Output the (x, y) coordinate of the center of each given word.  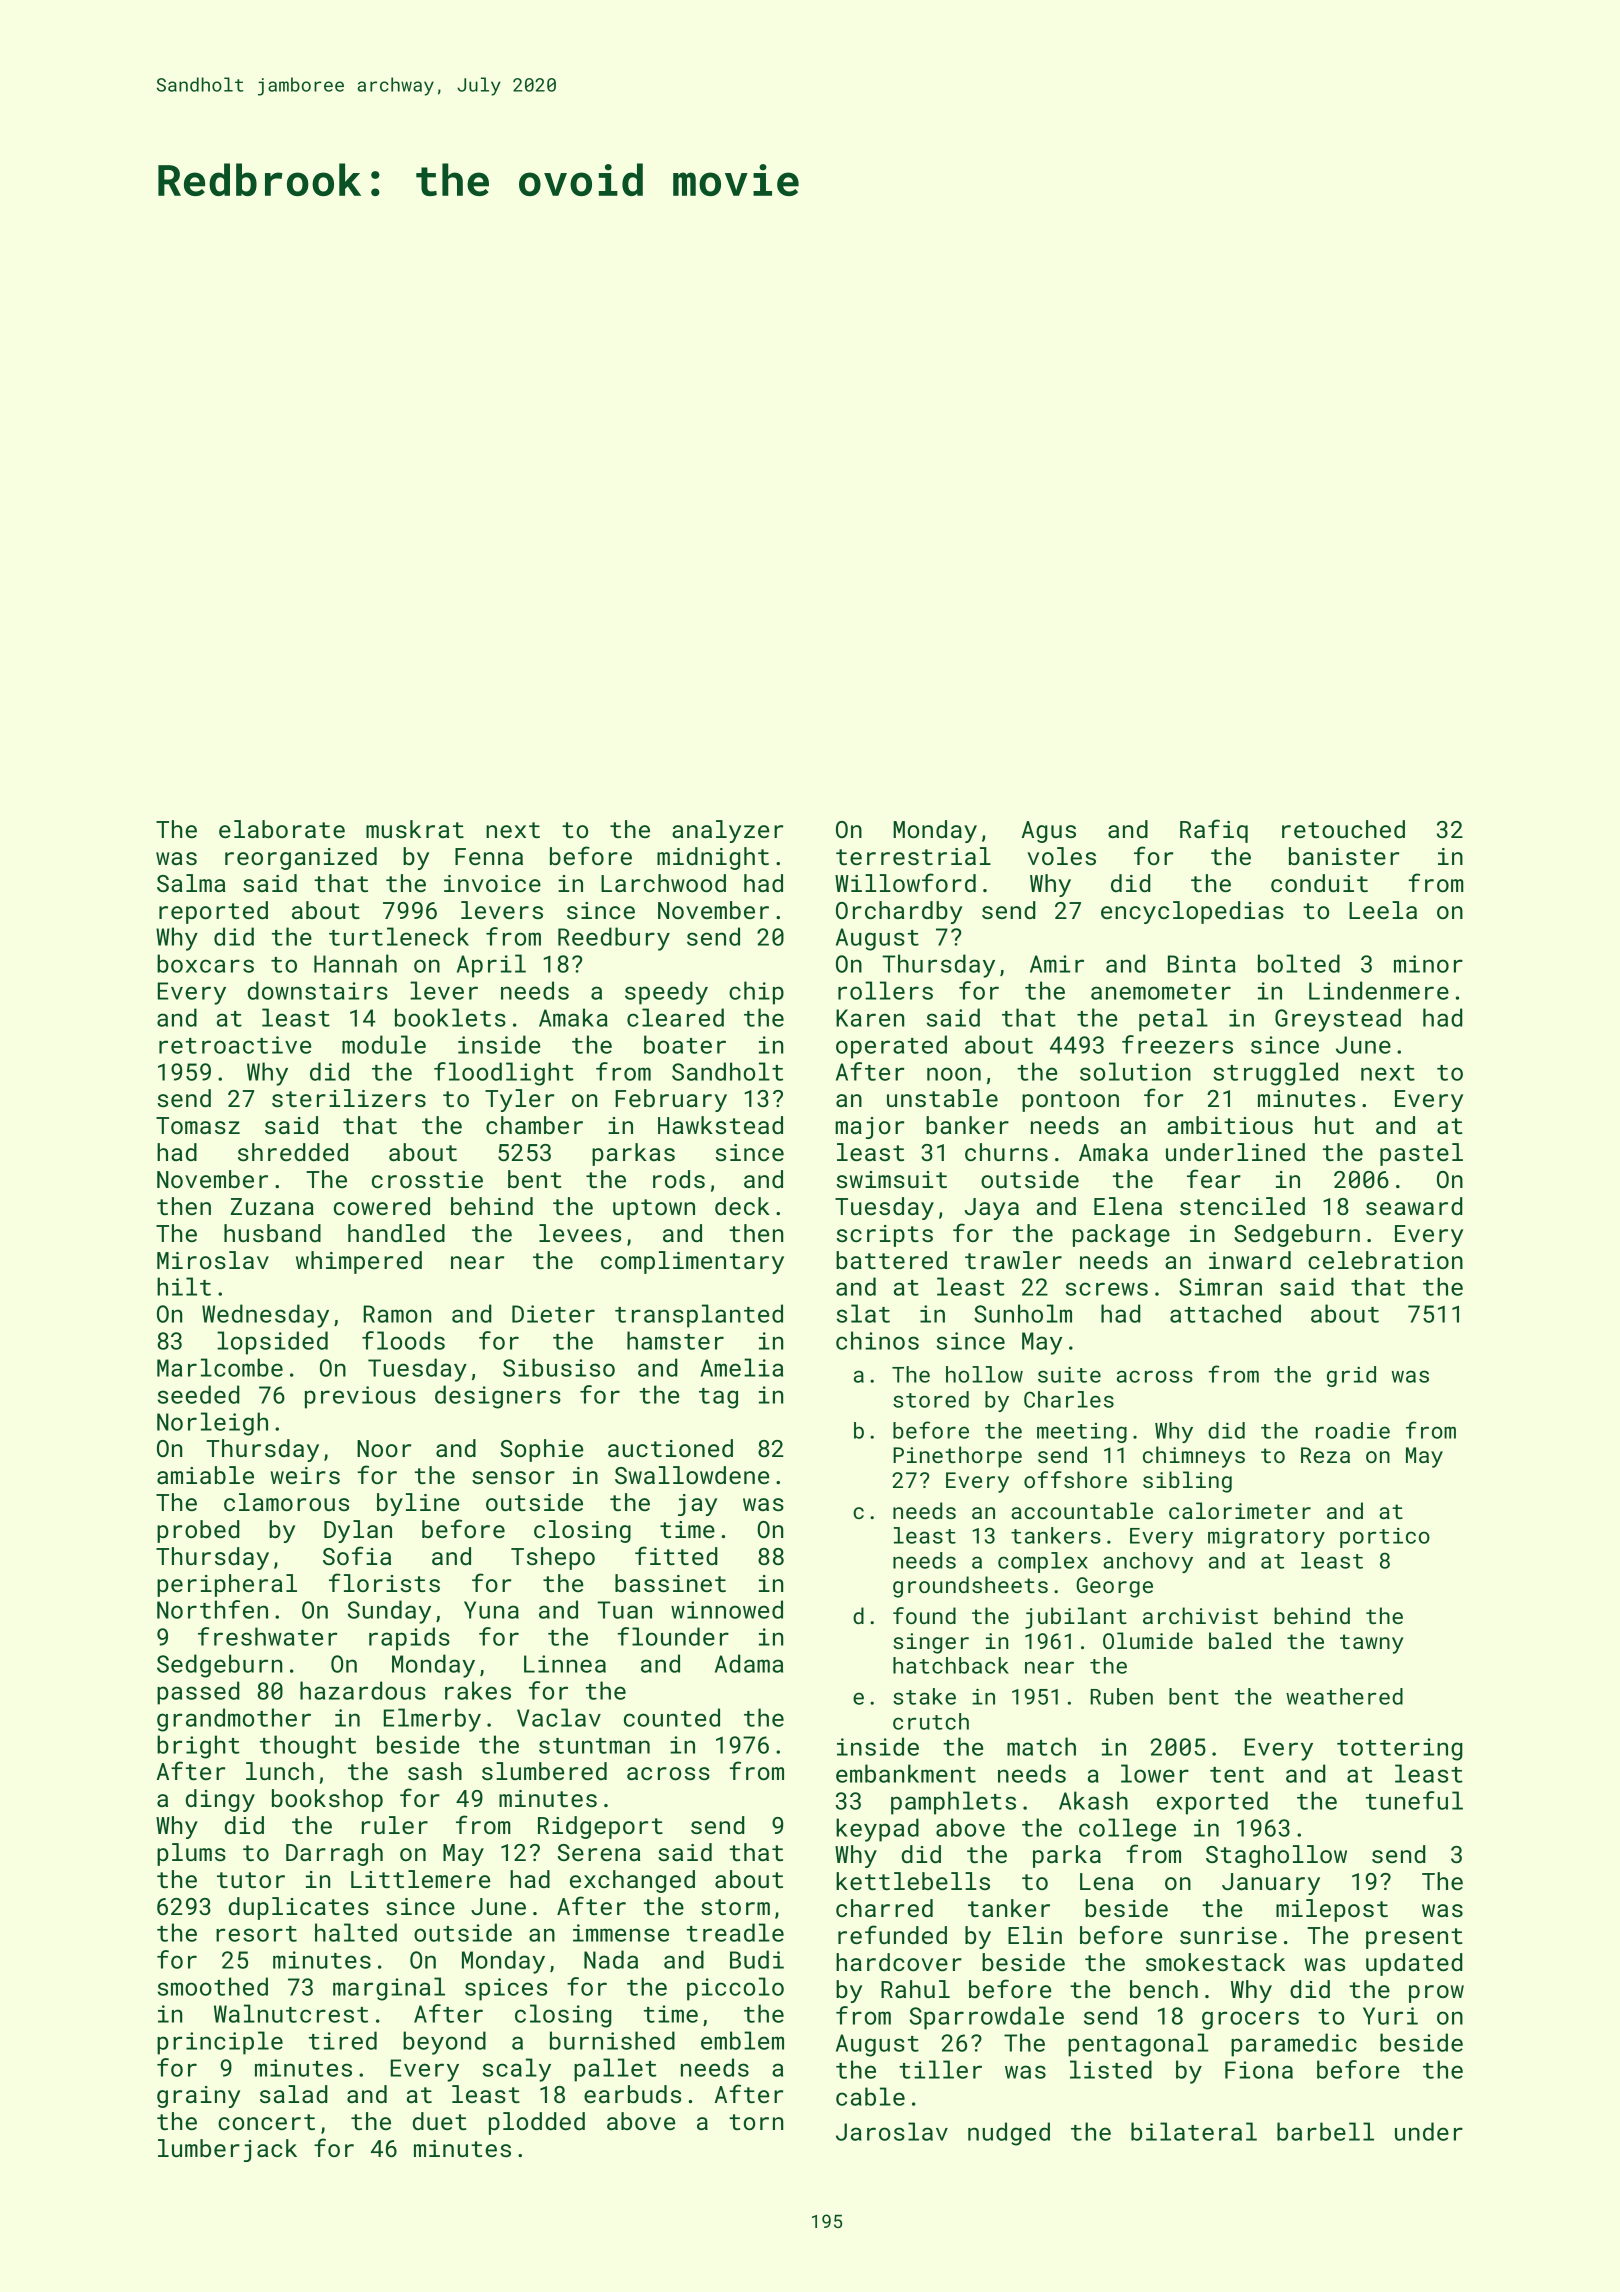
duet (439, 2121)
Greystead (1338, 1020)
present (1414, 1938)
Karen (870, 1018)
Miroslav (213, 1260)
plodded (537, 2123)
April (491, 966)
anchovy (1148, 1562)
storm (735, 1907)
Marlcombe (220, 1367)
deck (742, 1206)
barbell (1325, 2131)
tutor (251, 1880)
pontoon (1070, 1101)
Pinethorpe (957, 1457)
